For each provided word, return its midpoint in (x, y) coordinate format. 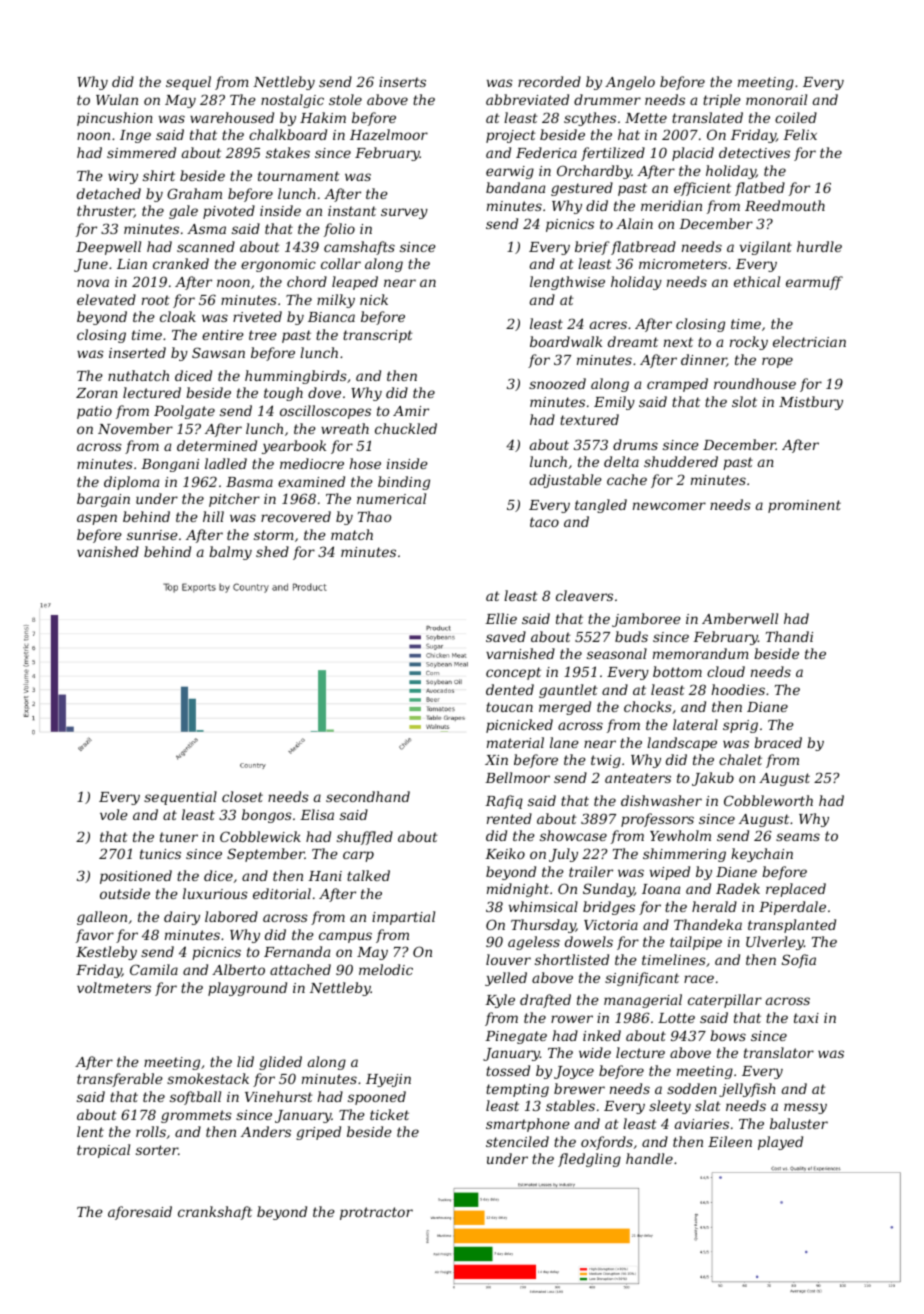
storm (274, 535)
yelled (506, 979)
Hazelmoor (389, 135)
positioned (136, 877)
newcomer (669, 506)
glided (280, 1063)
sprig (740, 726)
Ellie (501, 618)
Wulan (117, 99)
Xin (496, 760)
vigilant (766, 248)
